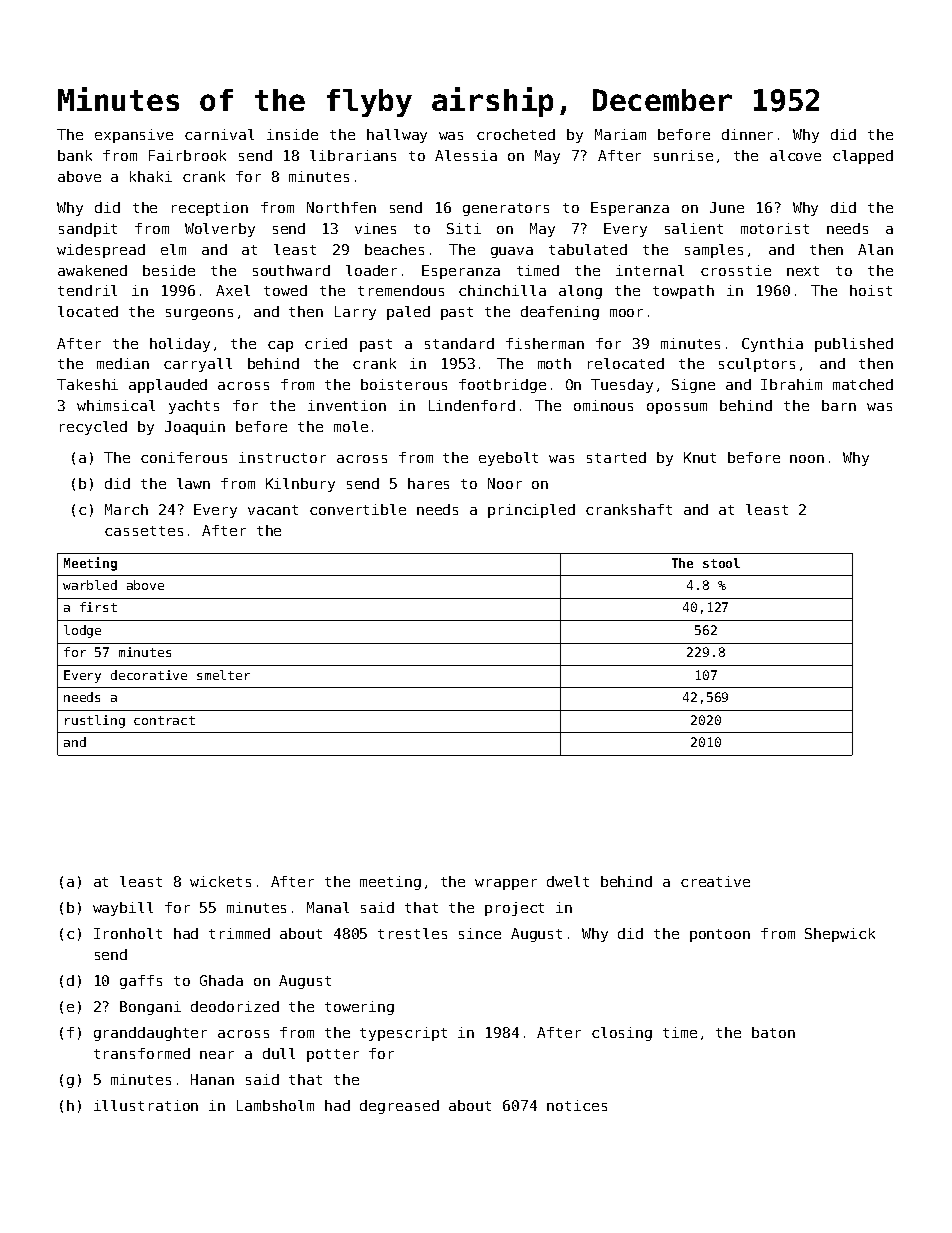 This screenshot has width=952, height=1233. I want to click on cap, so click(280, 346).
